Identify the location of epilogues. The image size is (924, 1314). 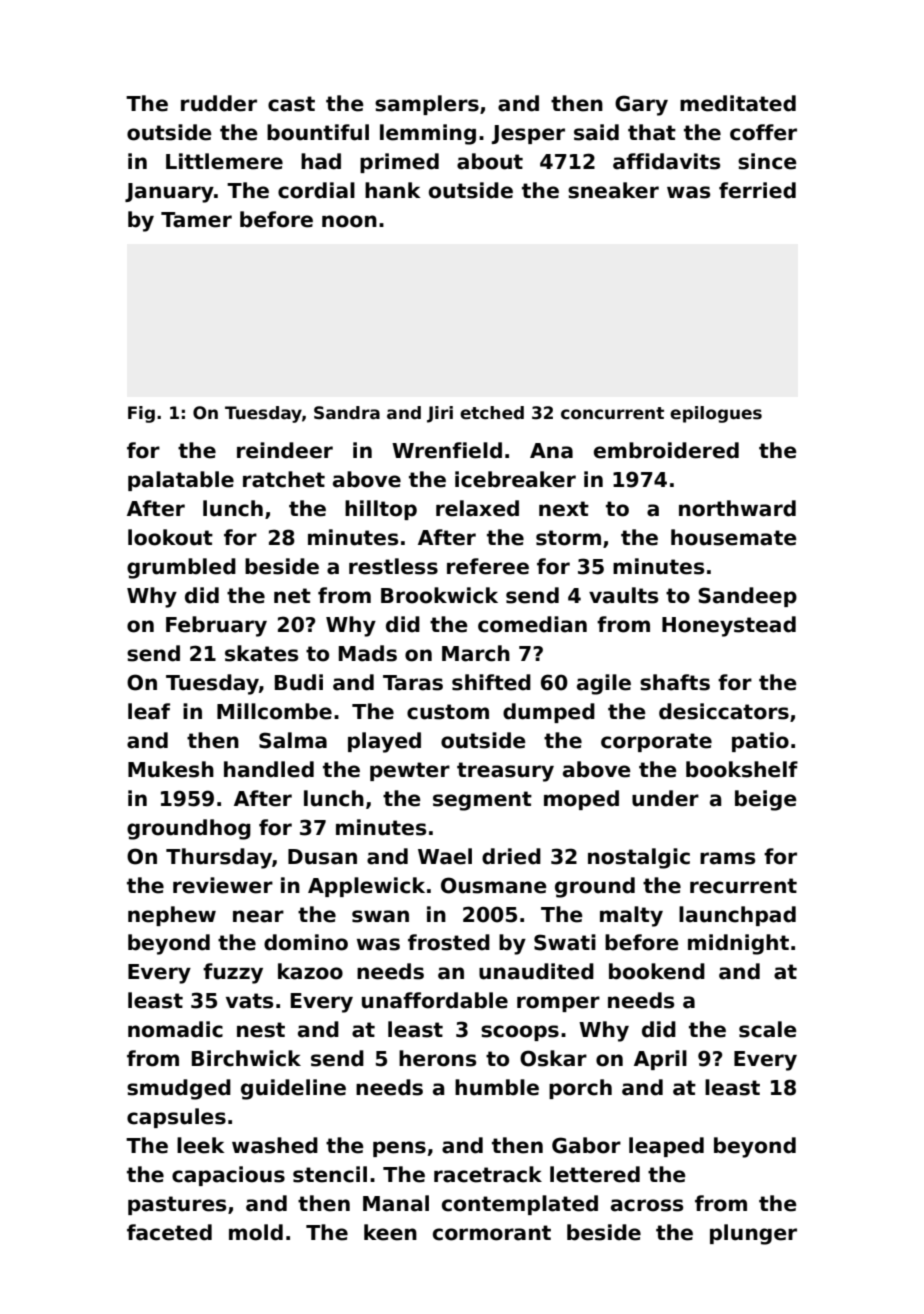
(716, 414).
